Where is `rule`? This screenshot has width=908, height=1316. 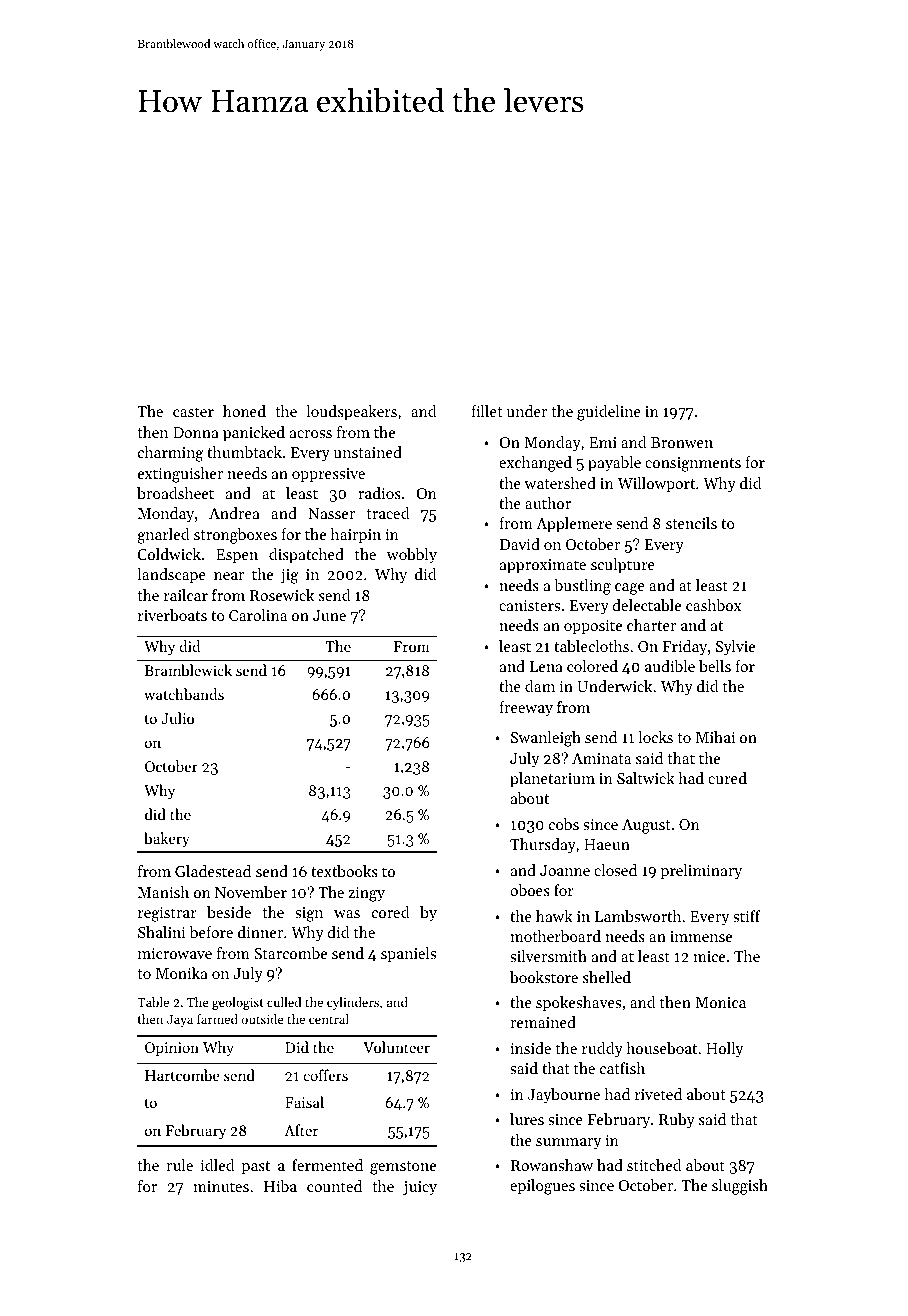 rule is located at coordinates (179, 1165).
